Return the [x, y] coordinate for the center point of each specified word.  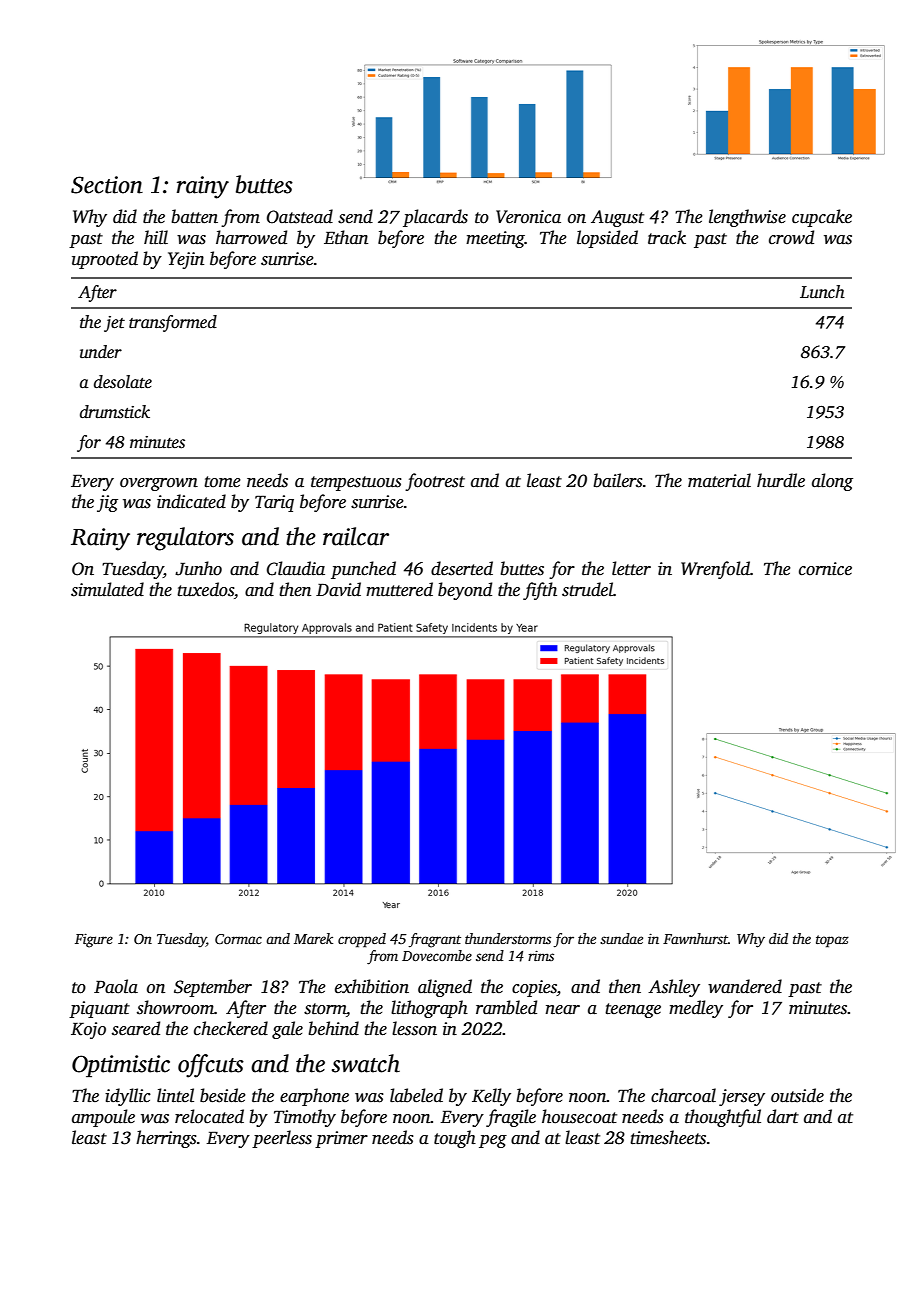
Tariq [274, 503]
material [719, 480]
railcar [356, 536]
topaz [832, 941]
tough [455, 1139]
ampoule [103, 1118]
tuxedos [205, 589]
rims [541, 955]
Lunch [822, 292]
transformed [173, 323]
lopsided [607, 239]
